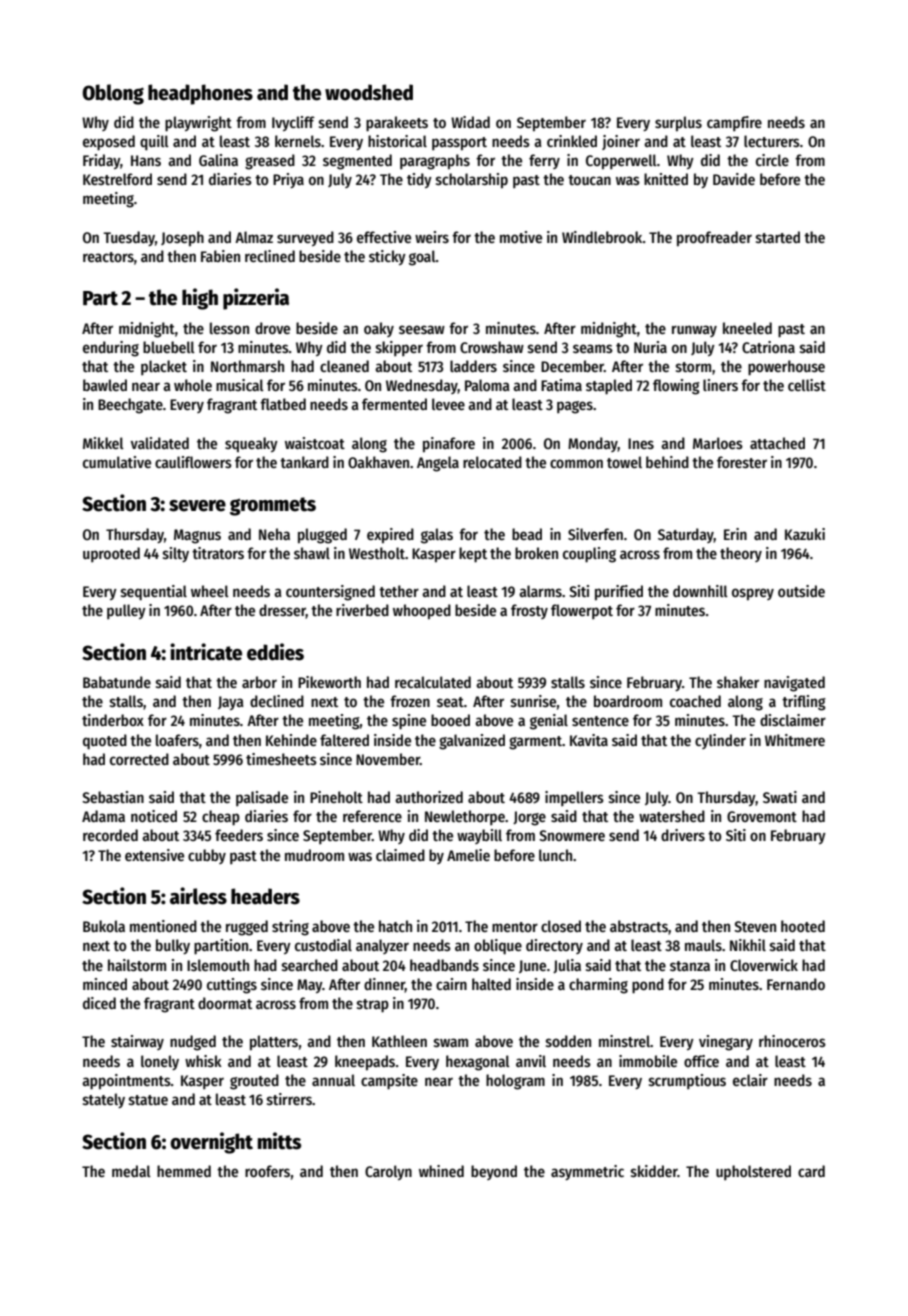 This screenshot has height=1316, width=908. I want to click on Davide, so click(734, 179).
